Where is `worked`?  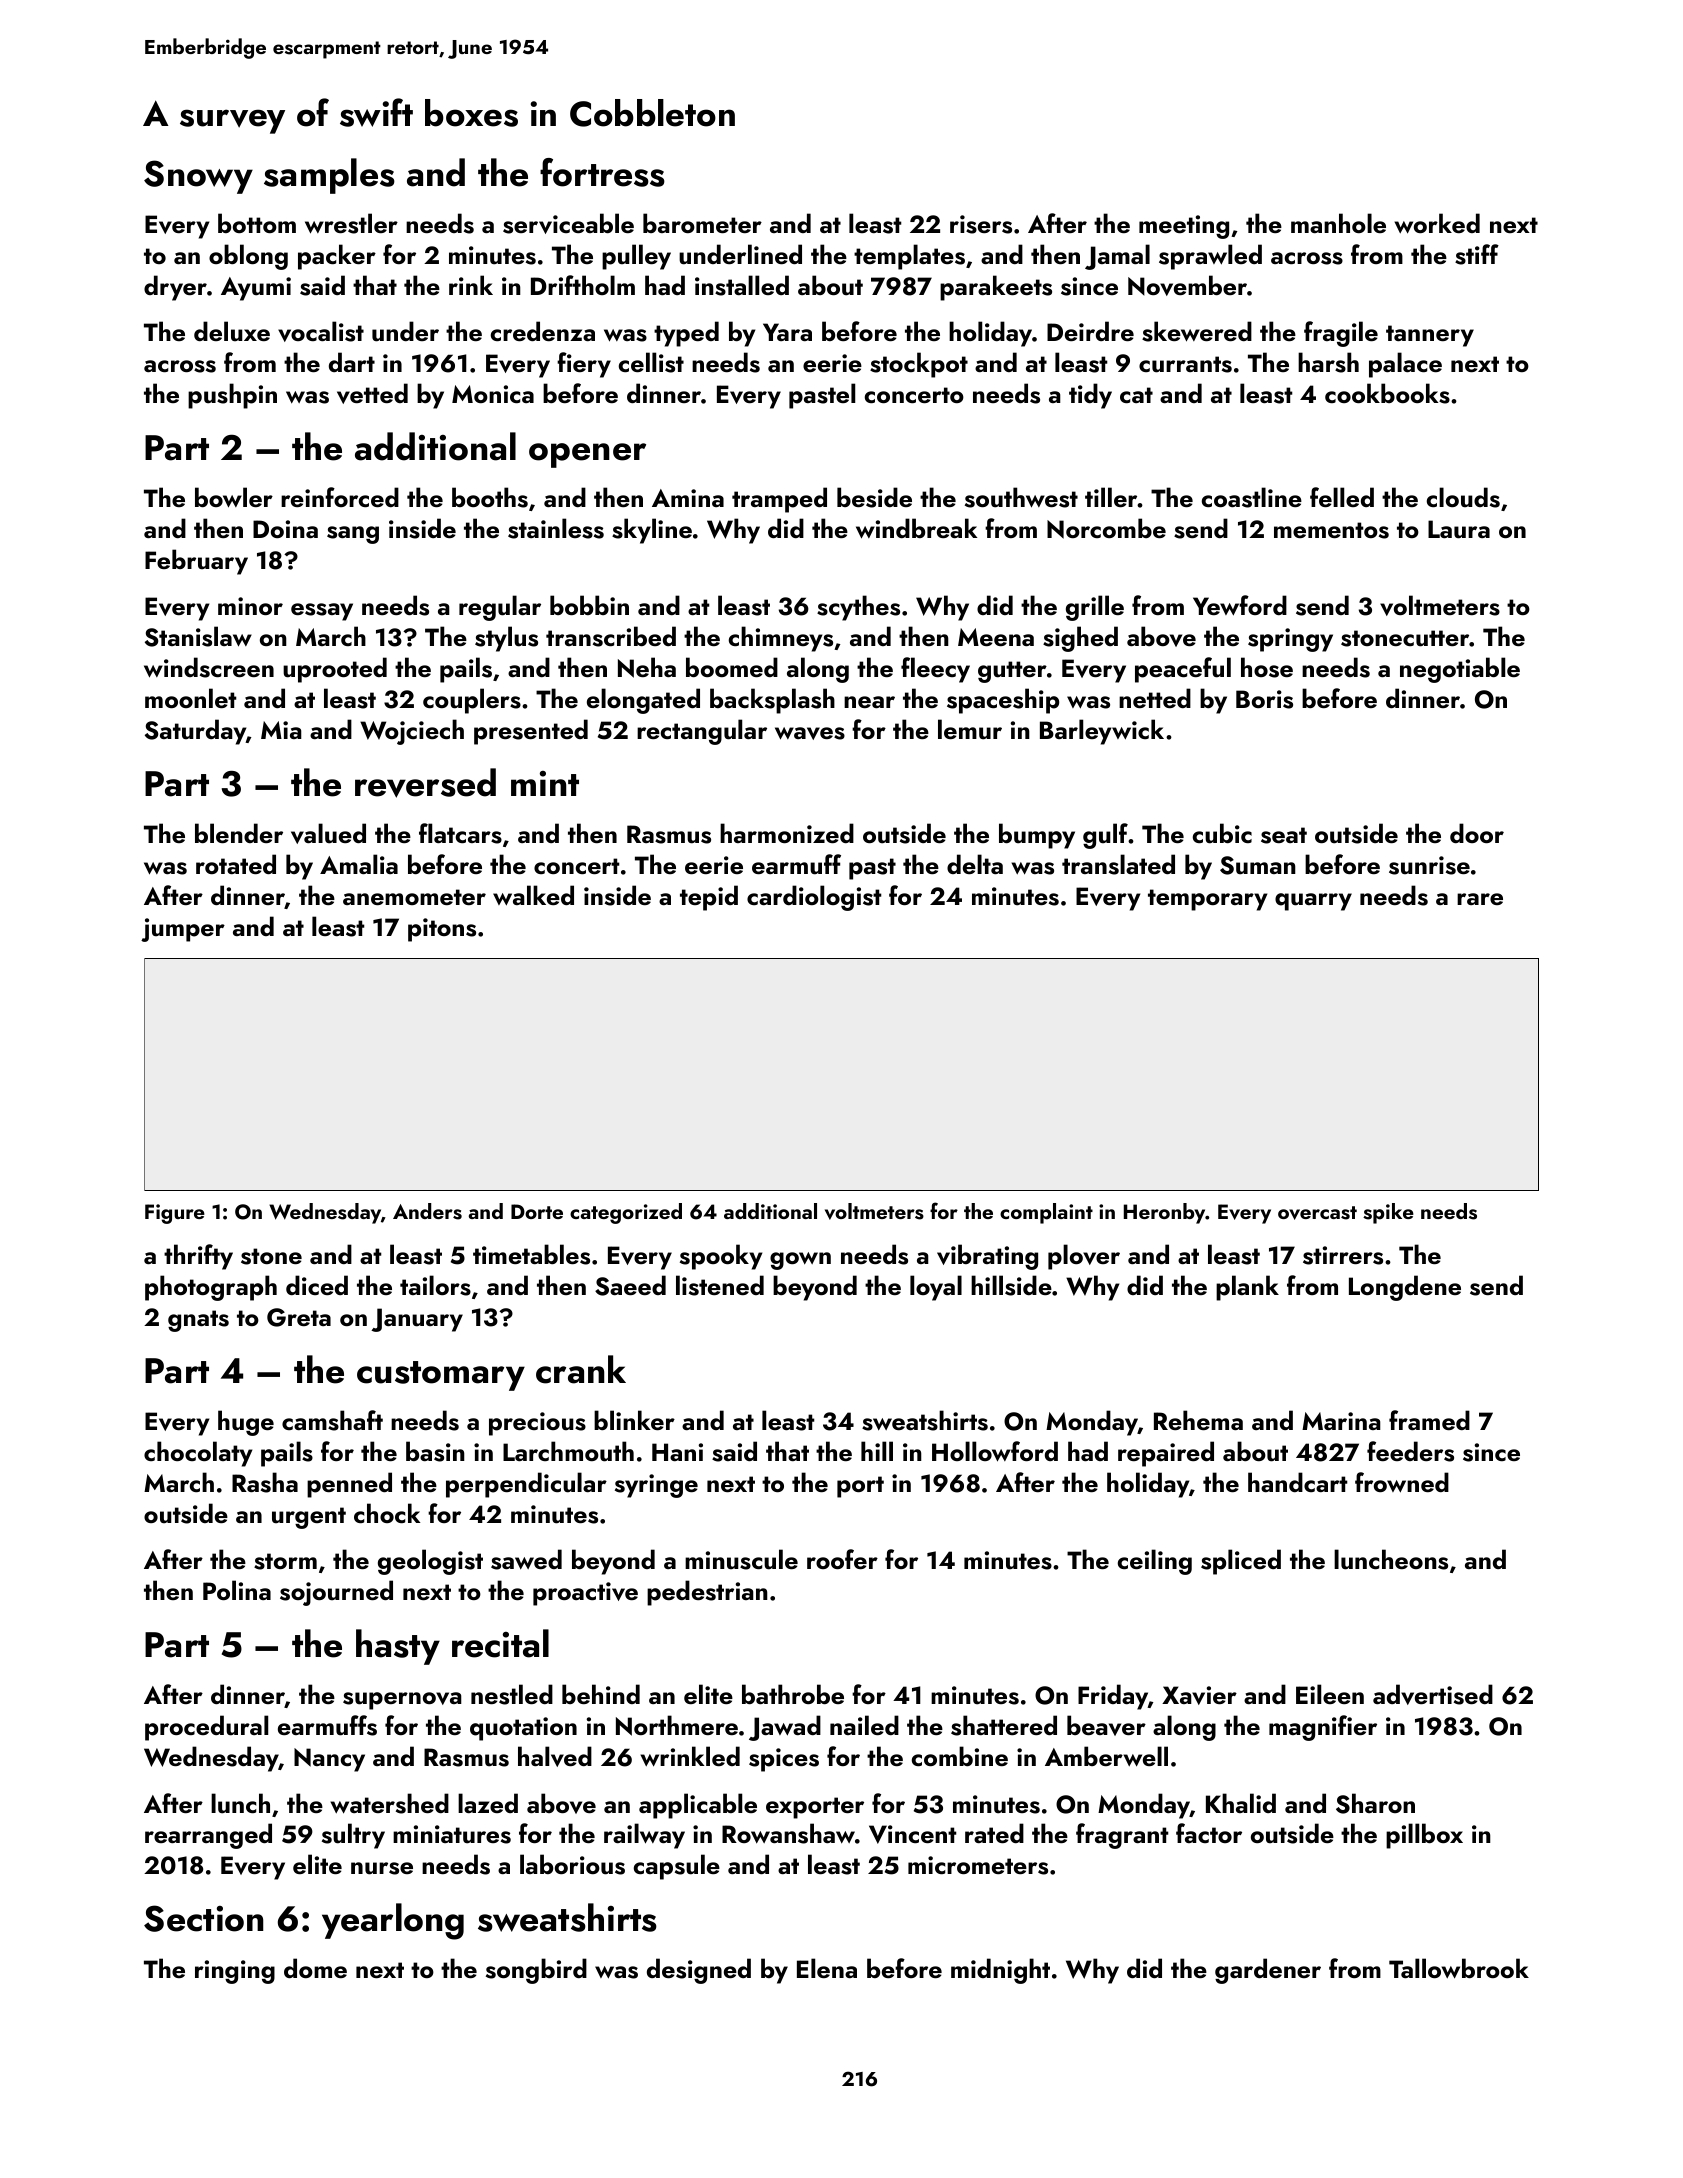 worked is located at coordinates (1437, 223).
